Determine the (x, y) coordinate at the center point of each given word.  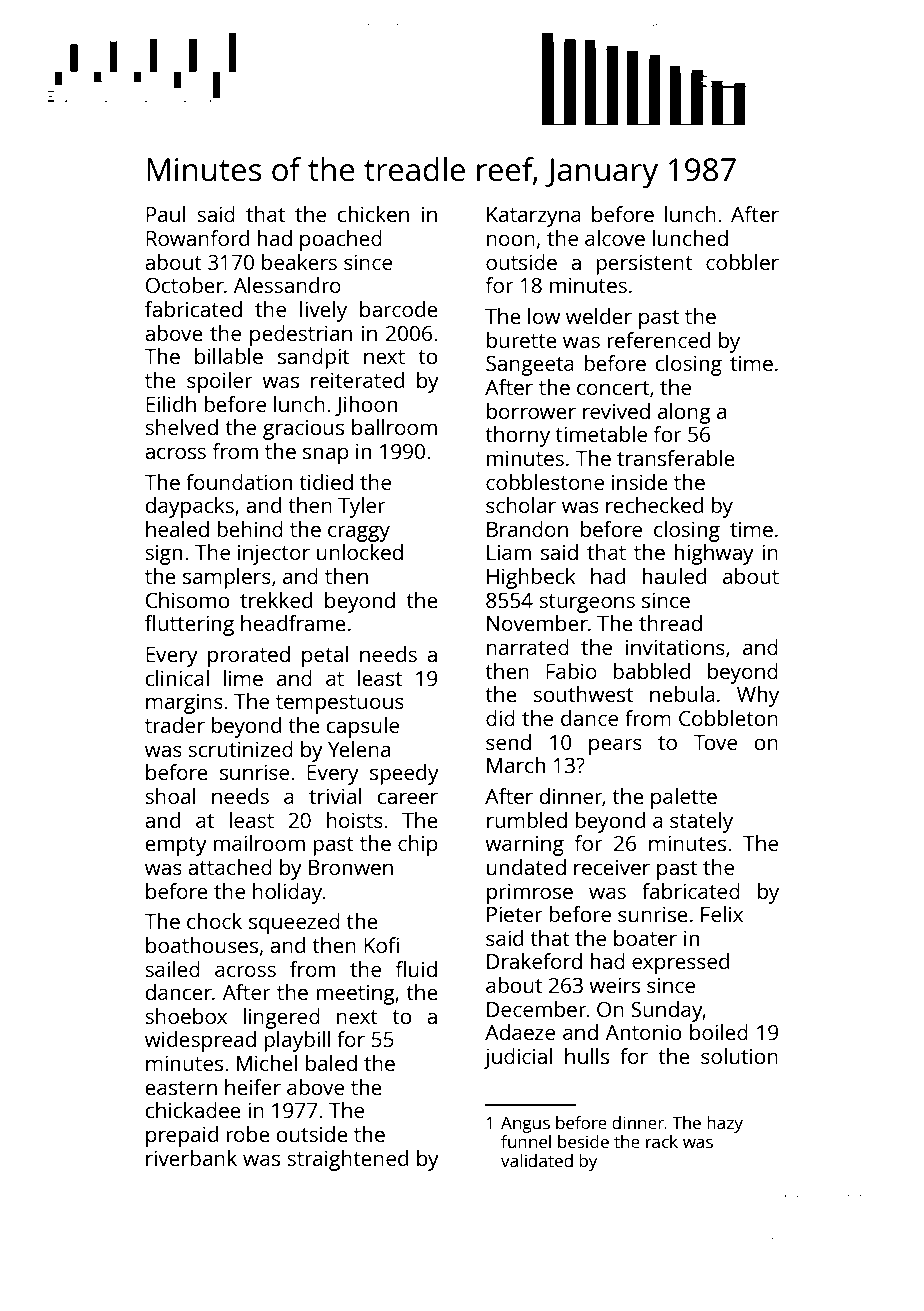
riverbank (191, 1158)
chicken (373, 214)
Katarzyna (534, 217)
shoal (170, 796)
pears (615, 746)
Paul (166, 214)
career (407, 798)
